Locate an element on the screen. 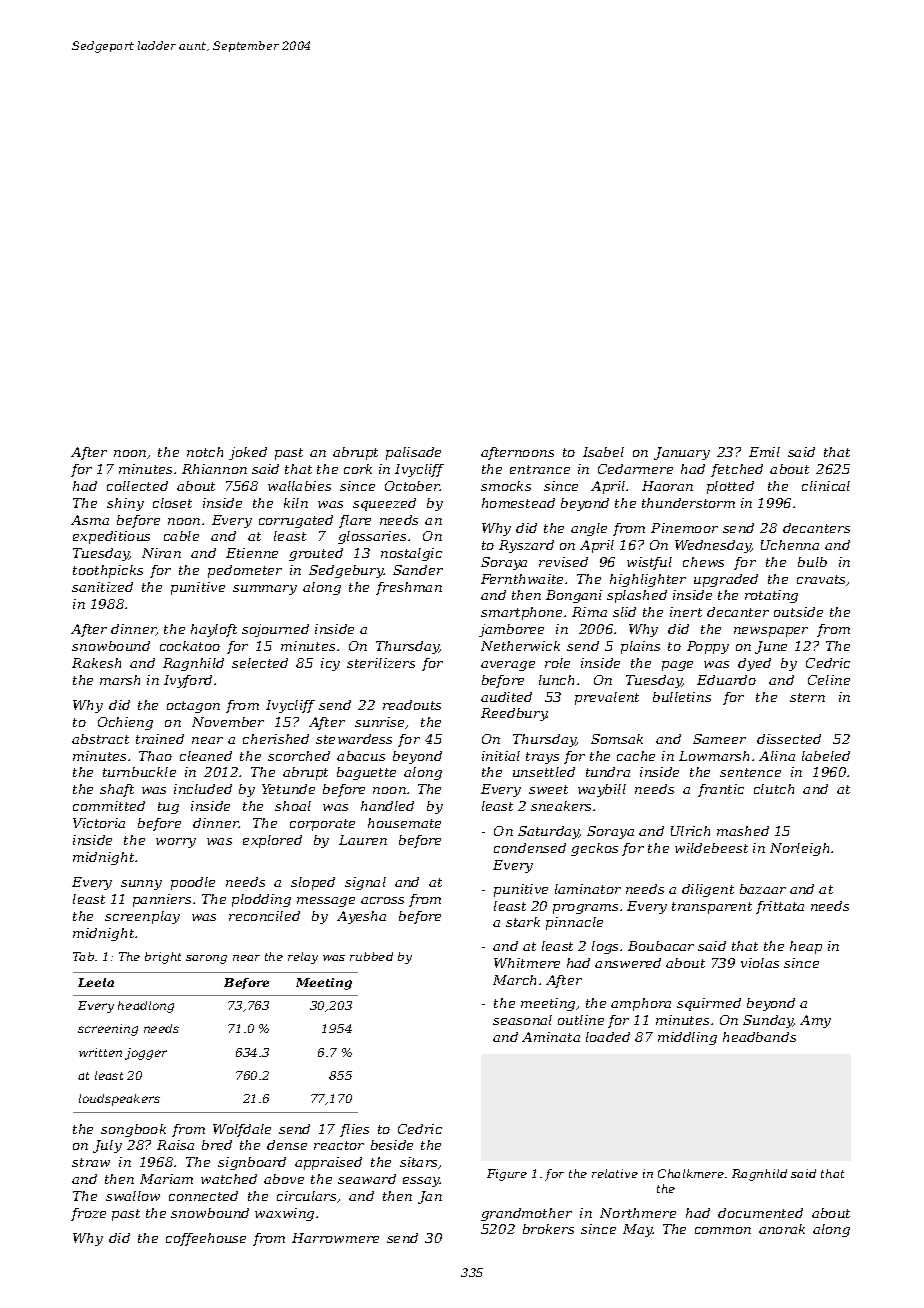 The width and height of the screenshot is (924, 1308). Niran is located at coordinates (161, 553).
